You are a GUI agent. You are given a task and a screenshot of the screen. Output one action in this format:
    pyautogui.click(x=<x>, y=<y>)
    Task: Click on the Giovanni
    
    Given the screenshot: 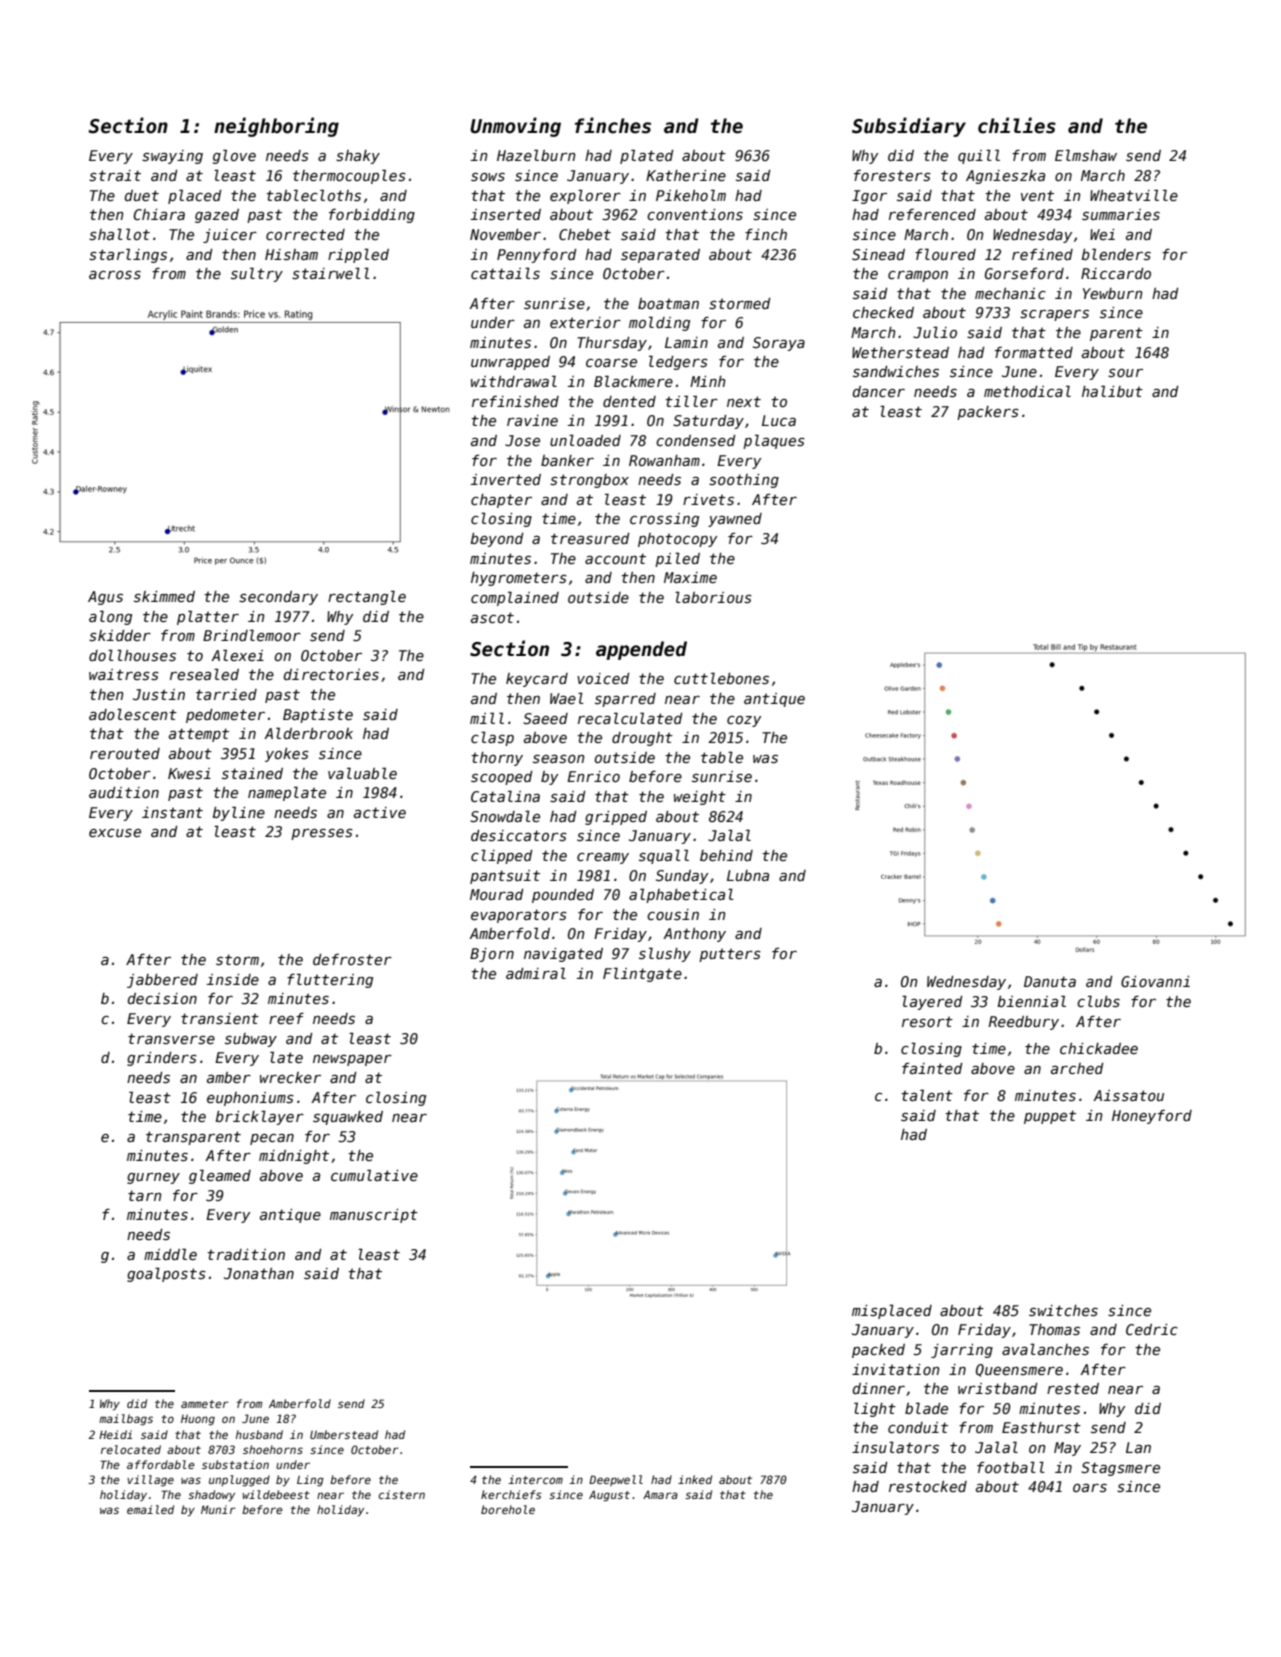 What is the action you would take?
    pyautogui.click(x=1155, y=981)
